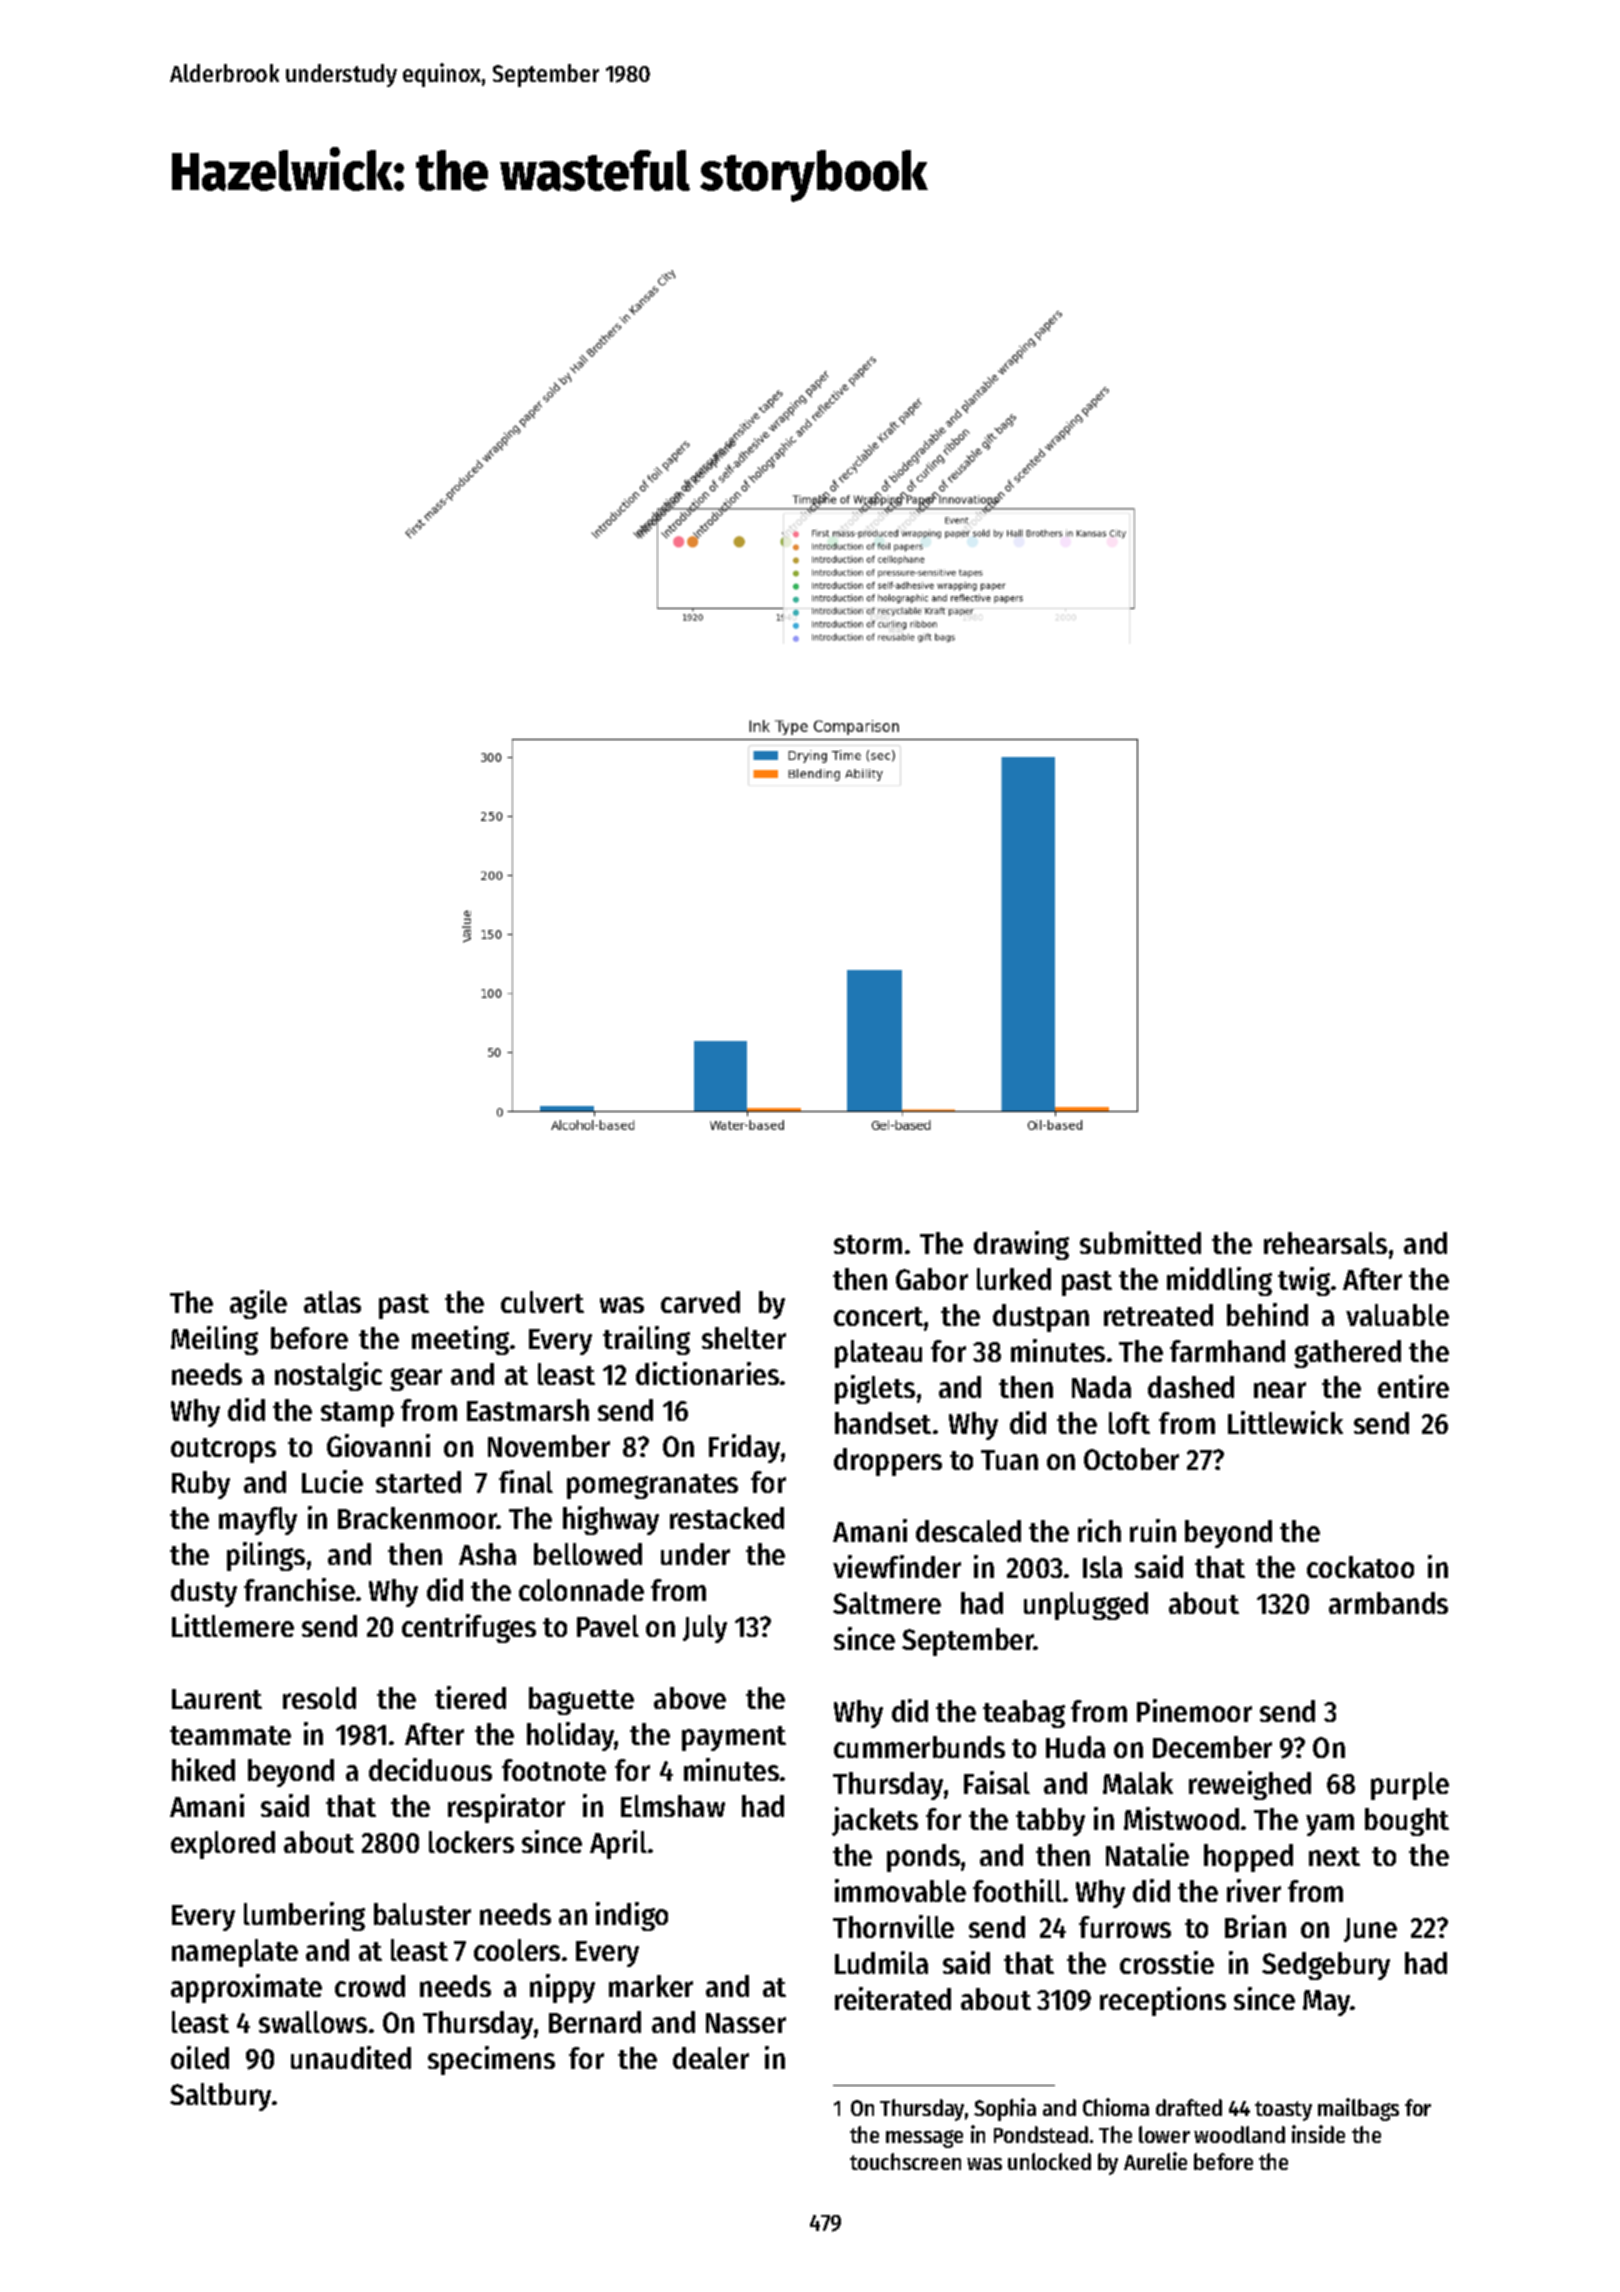  I want to click on culvert, so click(542, 1302).
